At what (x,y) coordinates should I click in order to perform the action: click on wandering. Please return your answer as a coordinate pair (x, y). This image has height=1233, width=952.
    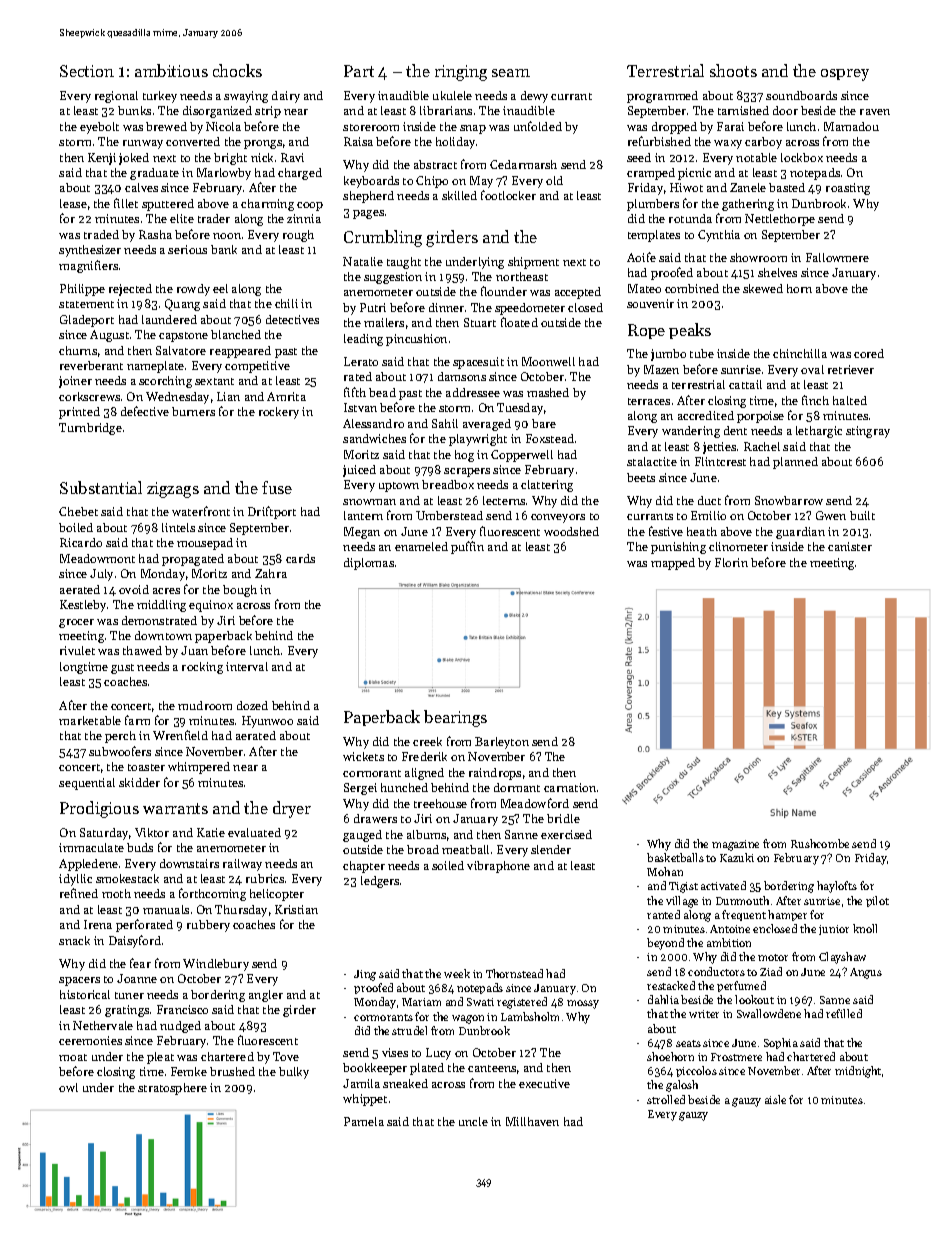
    Looking at the image, I should click on (691, 432).
